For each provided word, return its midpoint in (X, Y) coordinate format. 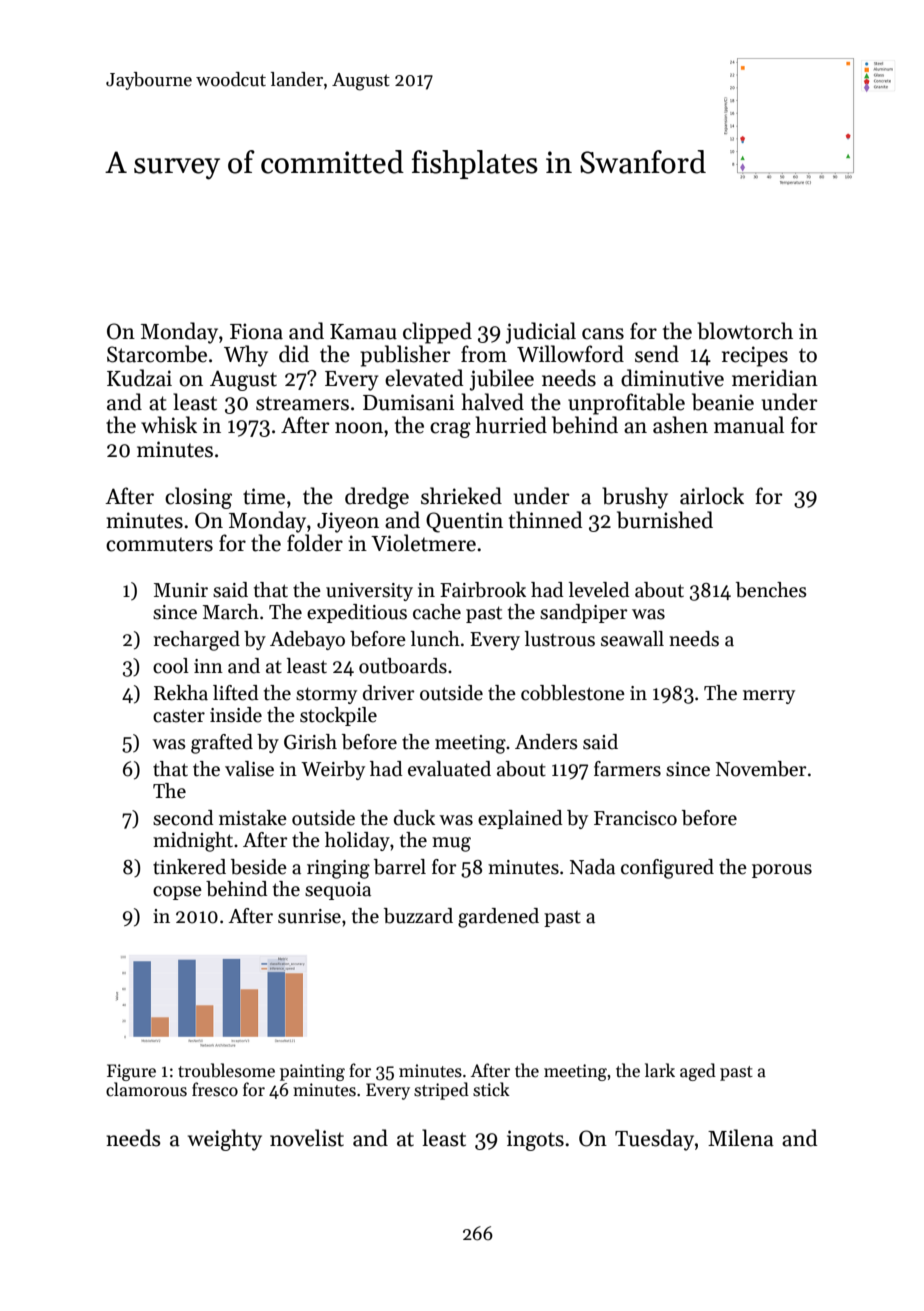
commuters (159, 545)
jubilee (502, 380)
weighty (225, 1140)
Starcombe (157, 354)
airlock (712, 496)
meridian (775, 378)
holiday (357, 841)
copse (177, 893)
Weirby (333, 770)
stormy (326, 695)
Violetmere (423, 543)
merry (769, 697)
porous (782, 871)
